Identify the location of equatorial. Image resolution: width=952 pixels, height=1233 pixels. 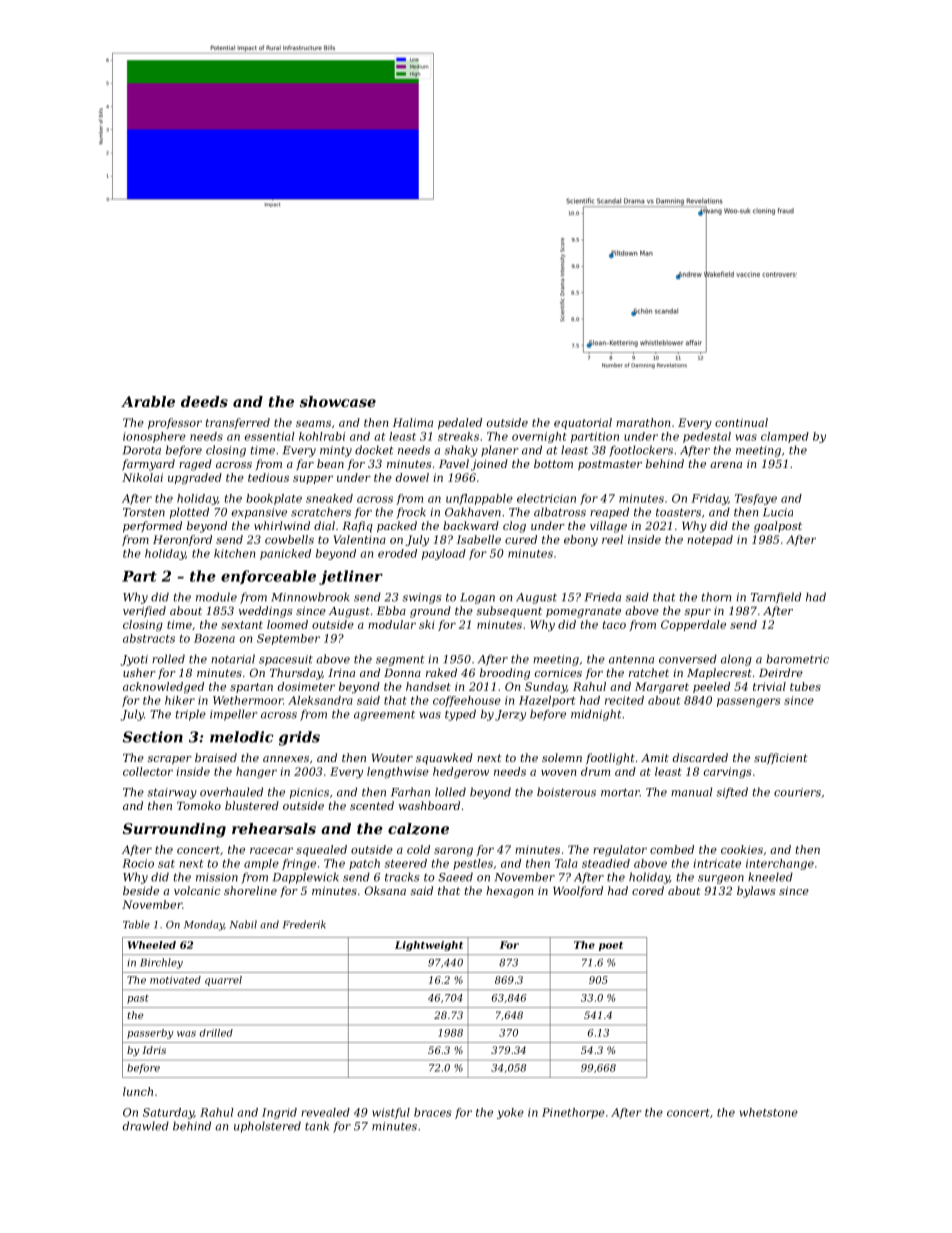
(583, 423).
